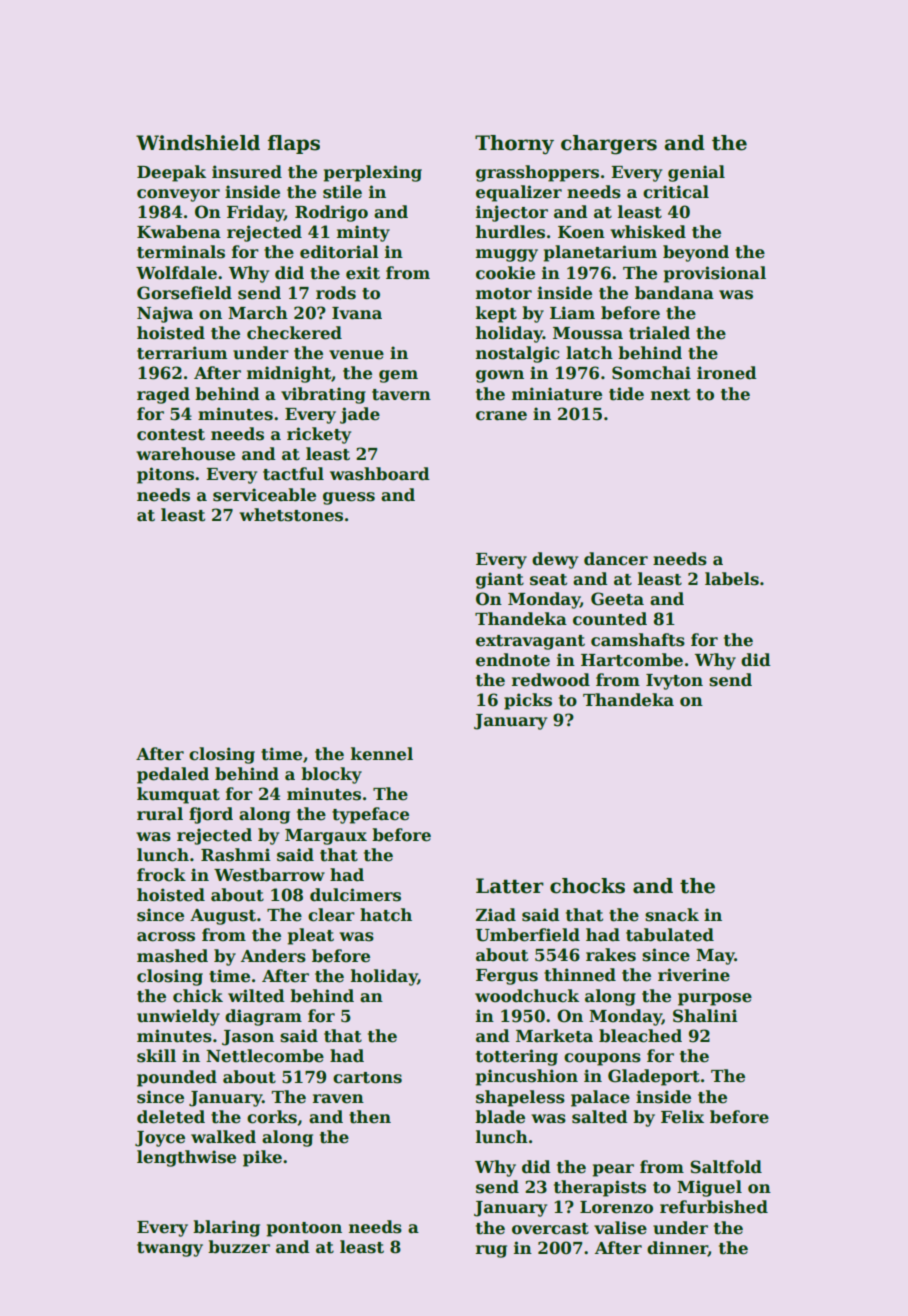  What do you see at coordinates (363, 273) in the screenshot?
I see `exit` at bounding box center [363, 273].
